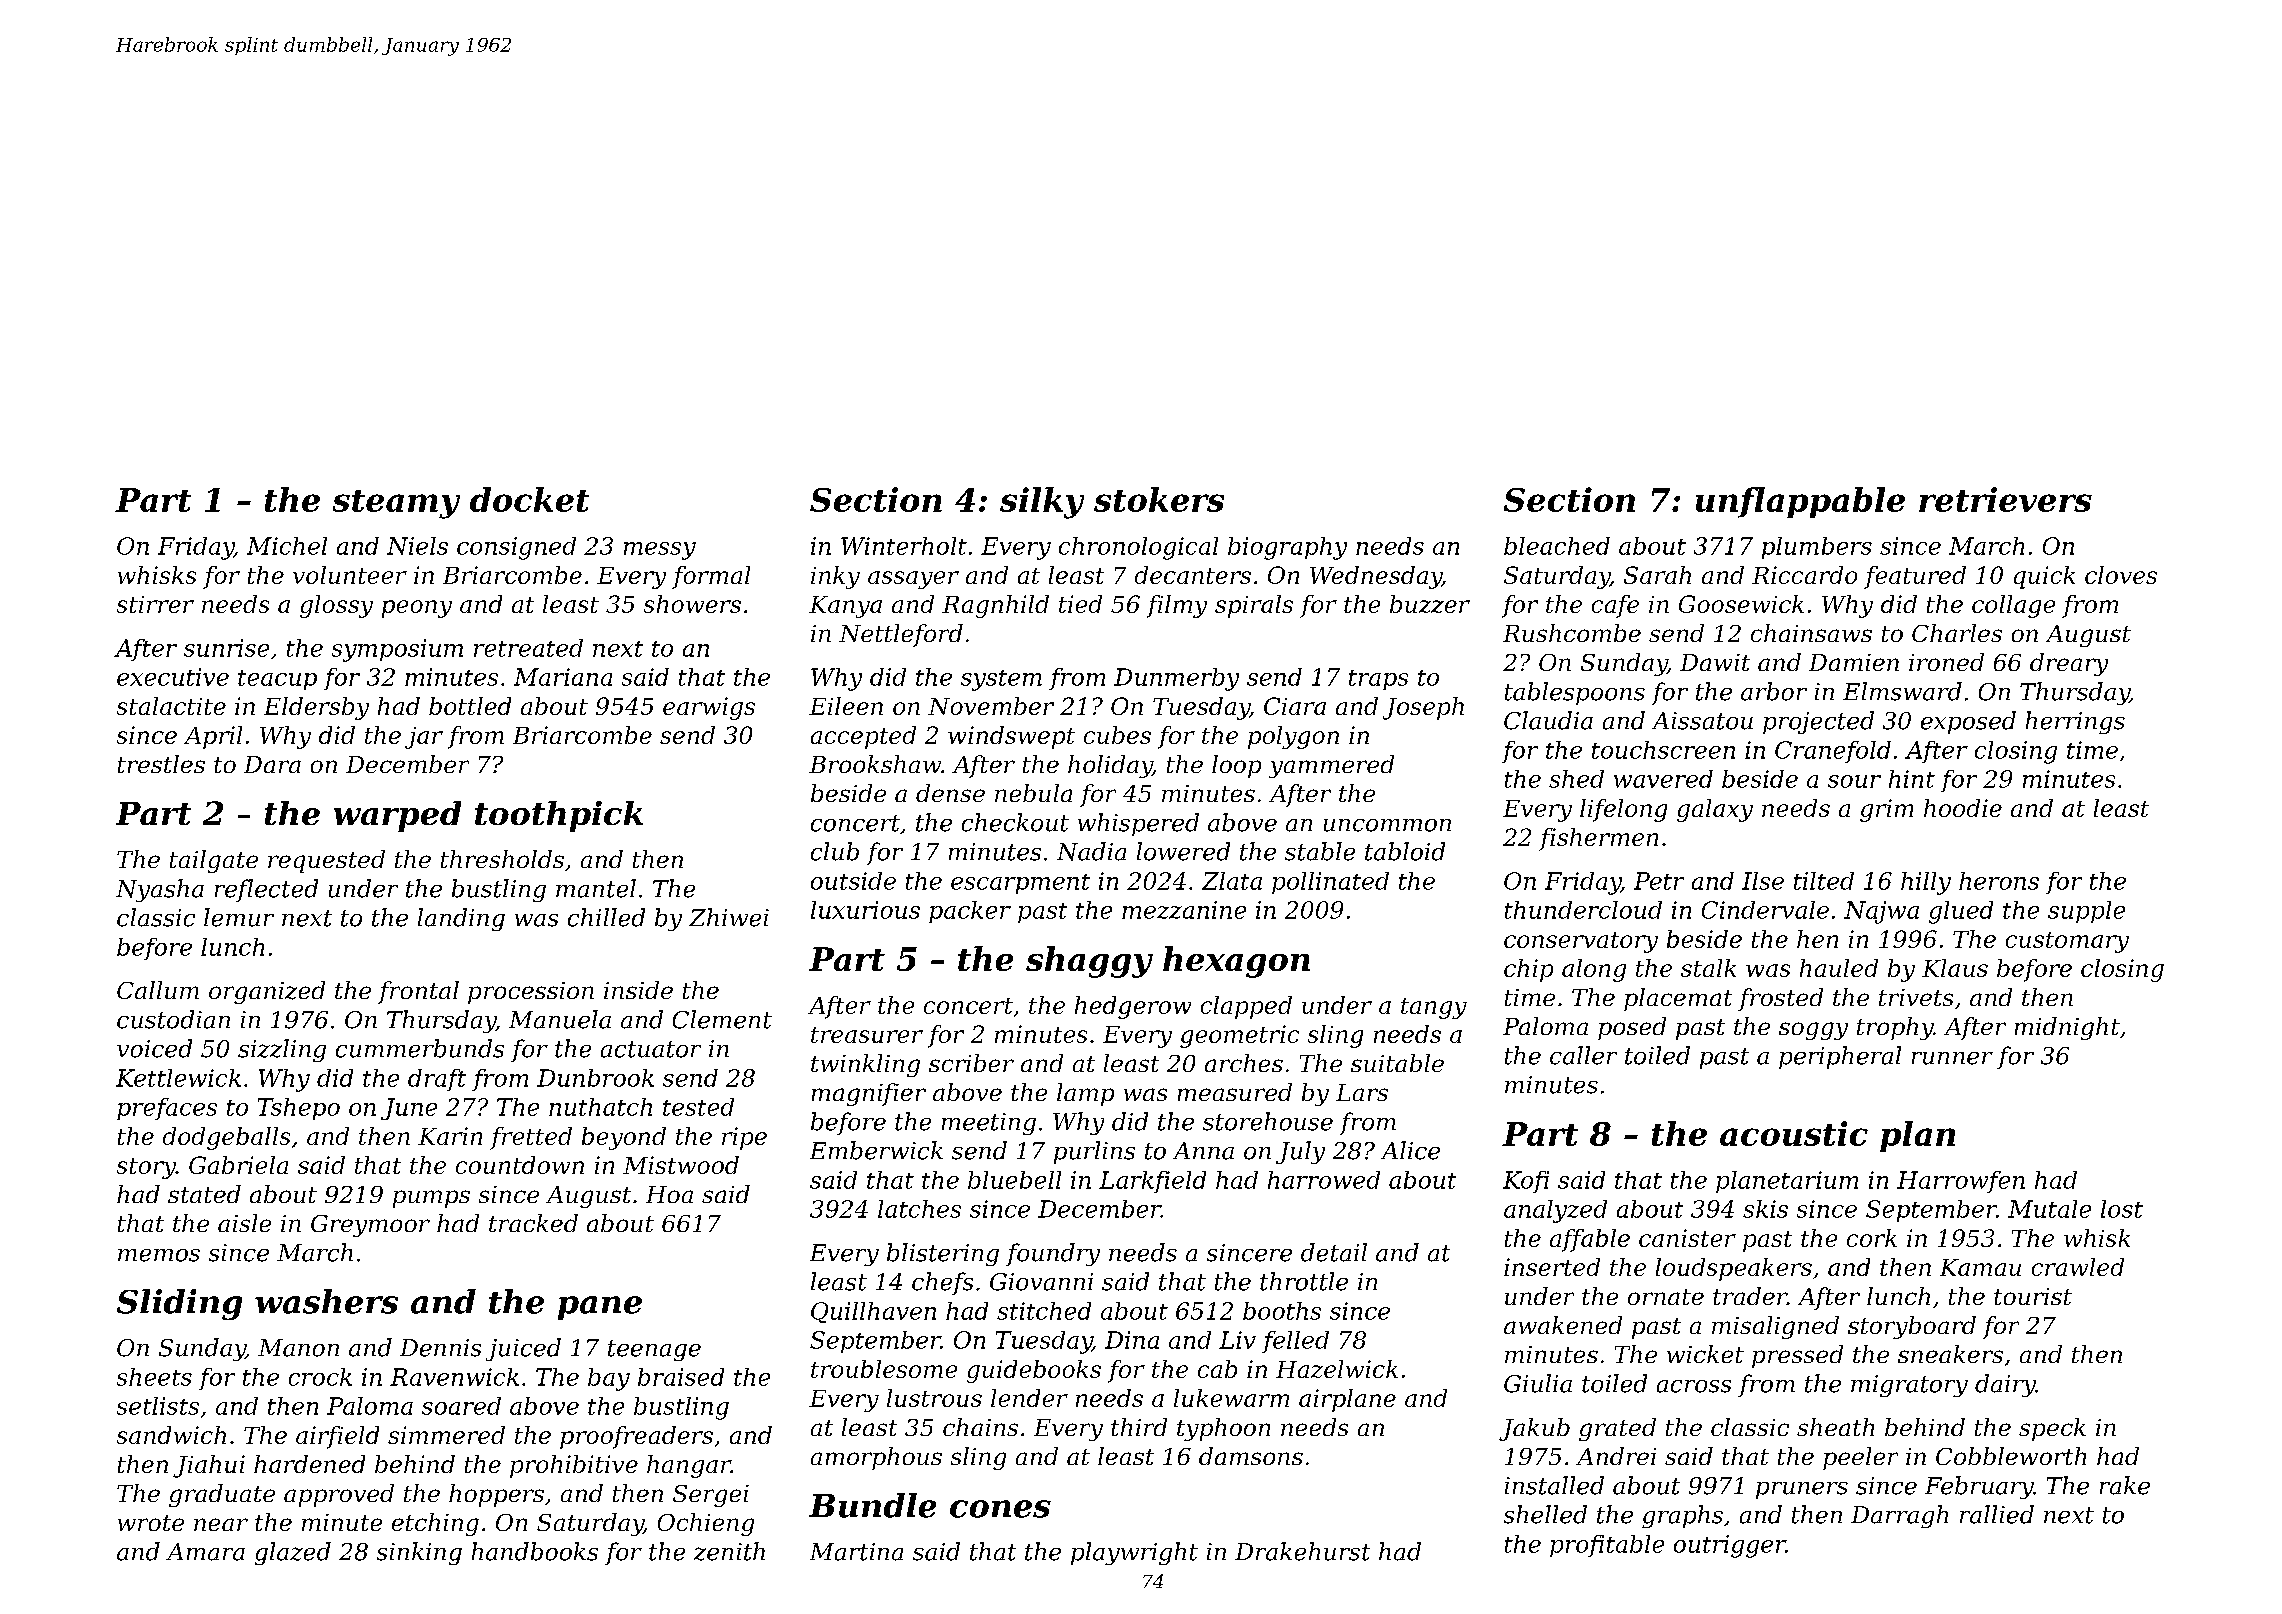 The width and height of the document is (2282, 1614). I want to click on Larkfield, so click(1152, 1182).
